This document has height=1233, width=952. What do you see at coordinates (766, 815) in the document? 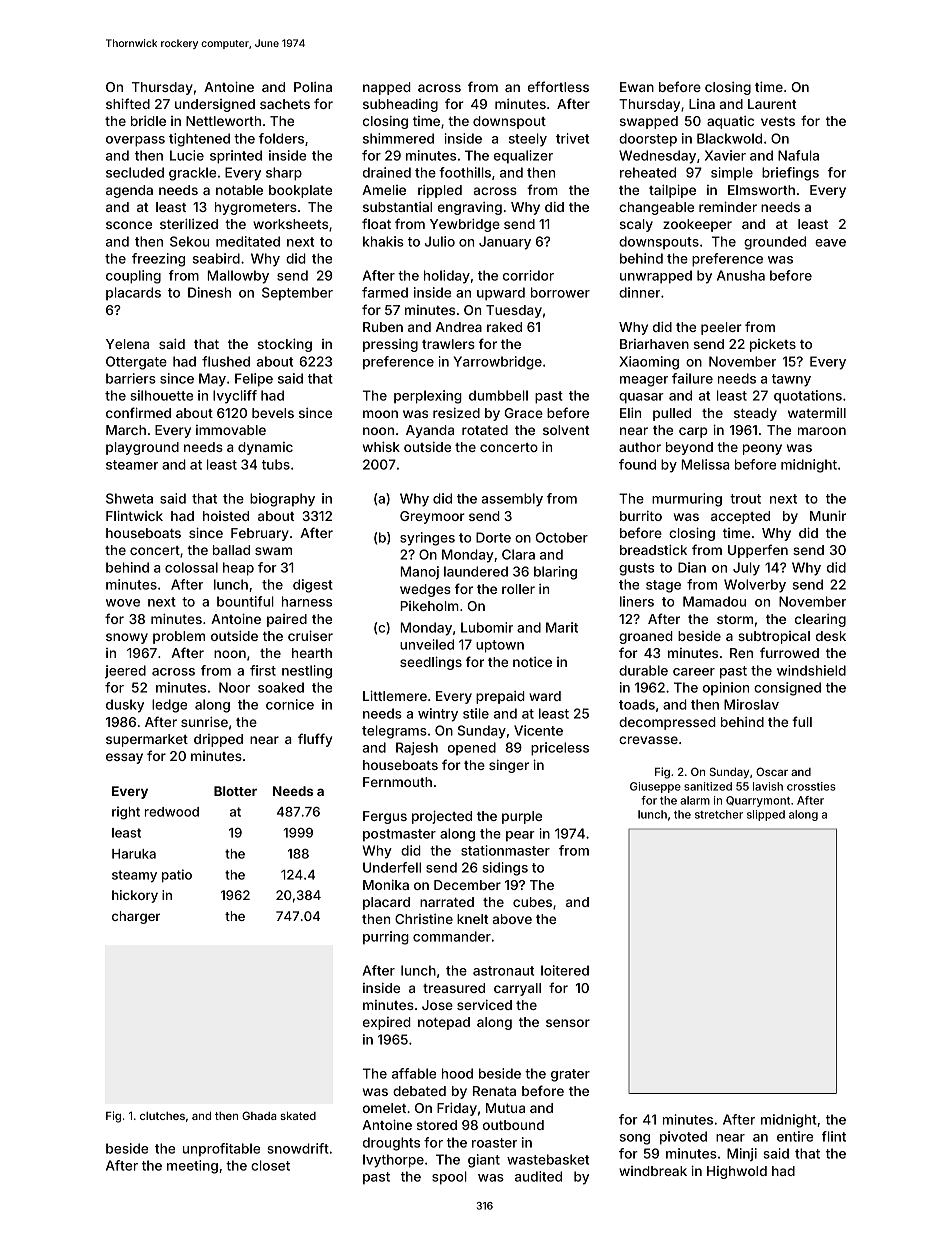
I see `slipped` at bounding box center [766, 815].
